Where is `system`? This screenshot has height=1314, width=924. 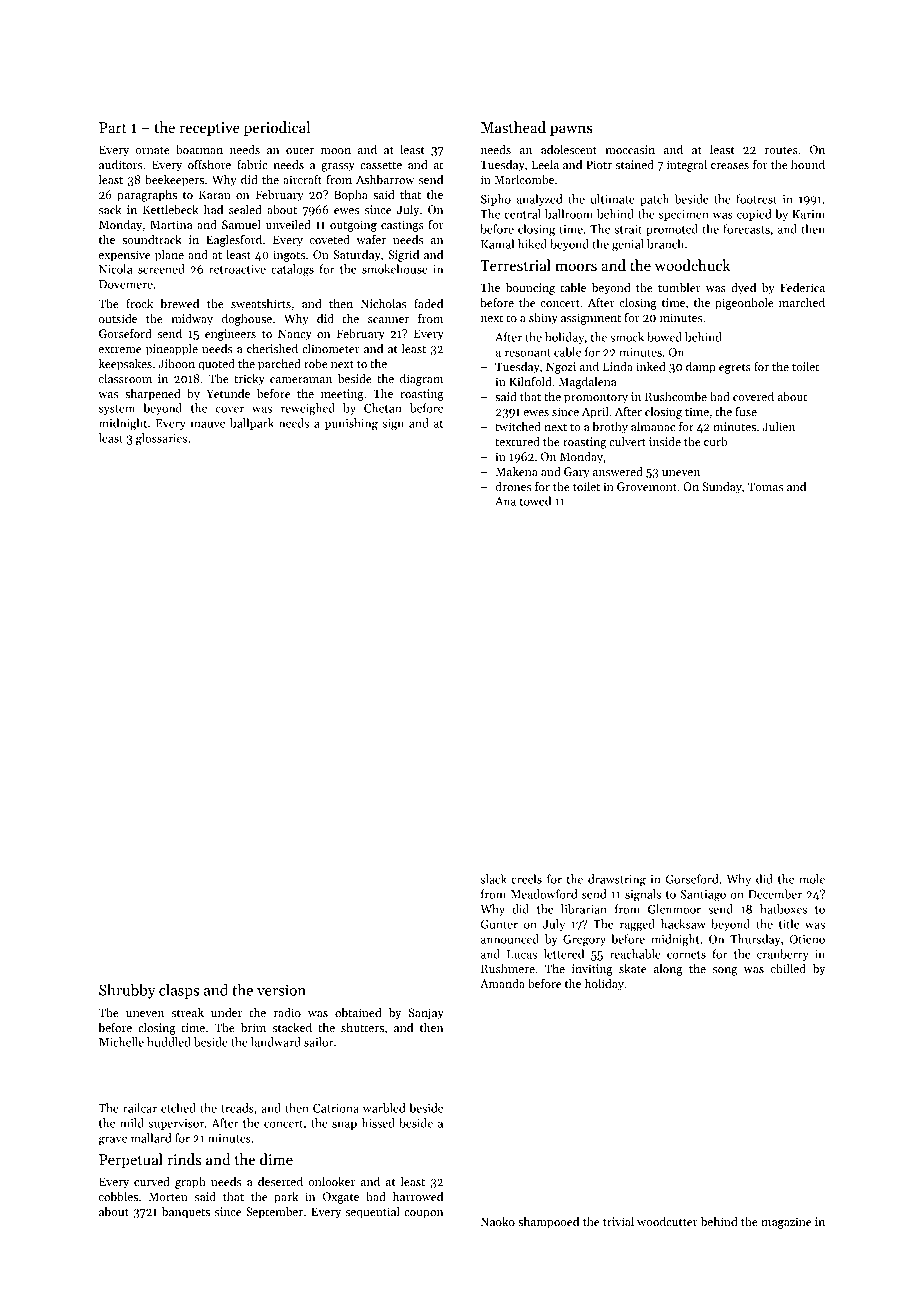
system is located at coordinates (117, 410).
